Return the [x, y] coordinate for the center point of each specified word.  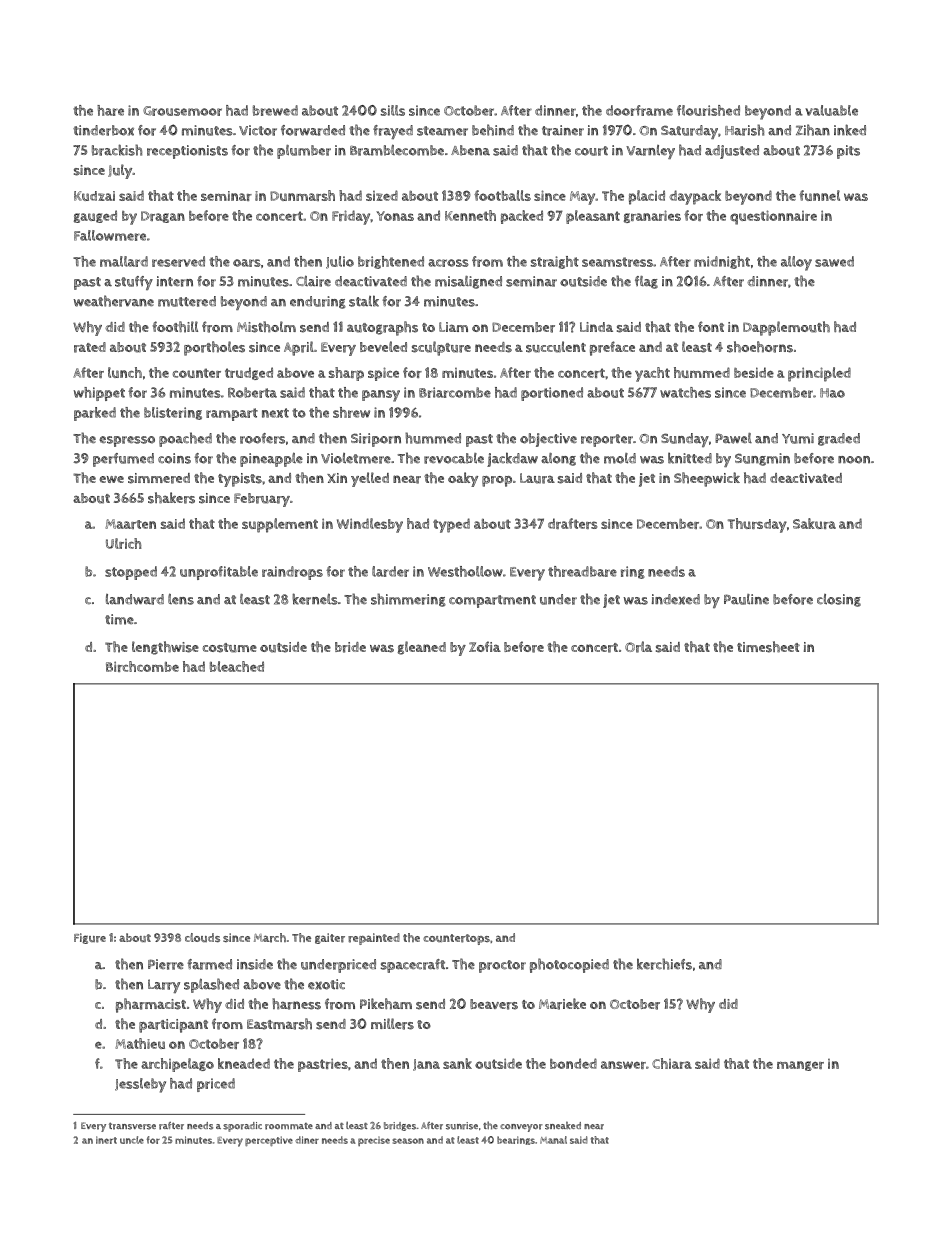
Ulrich [124, 543]
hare [110, 110]
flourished [708, 110]
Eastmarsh [279, 1024]
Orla [638, 647]
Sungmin [762, 459]
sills [392, 110]
